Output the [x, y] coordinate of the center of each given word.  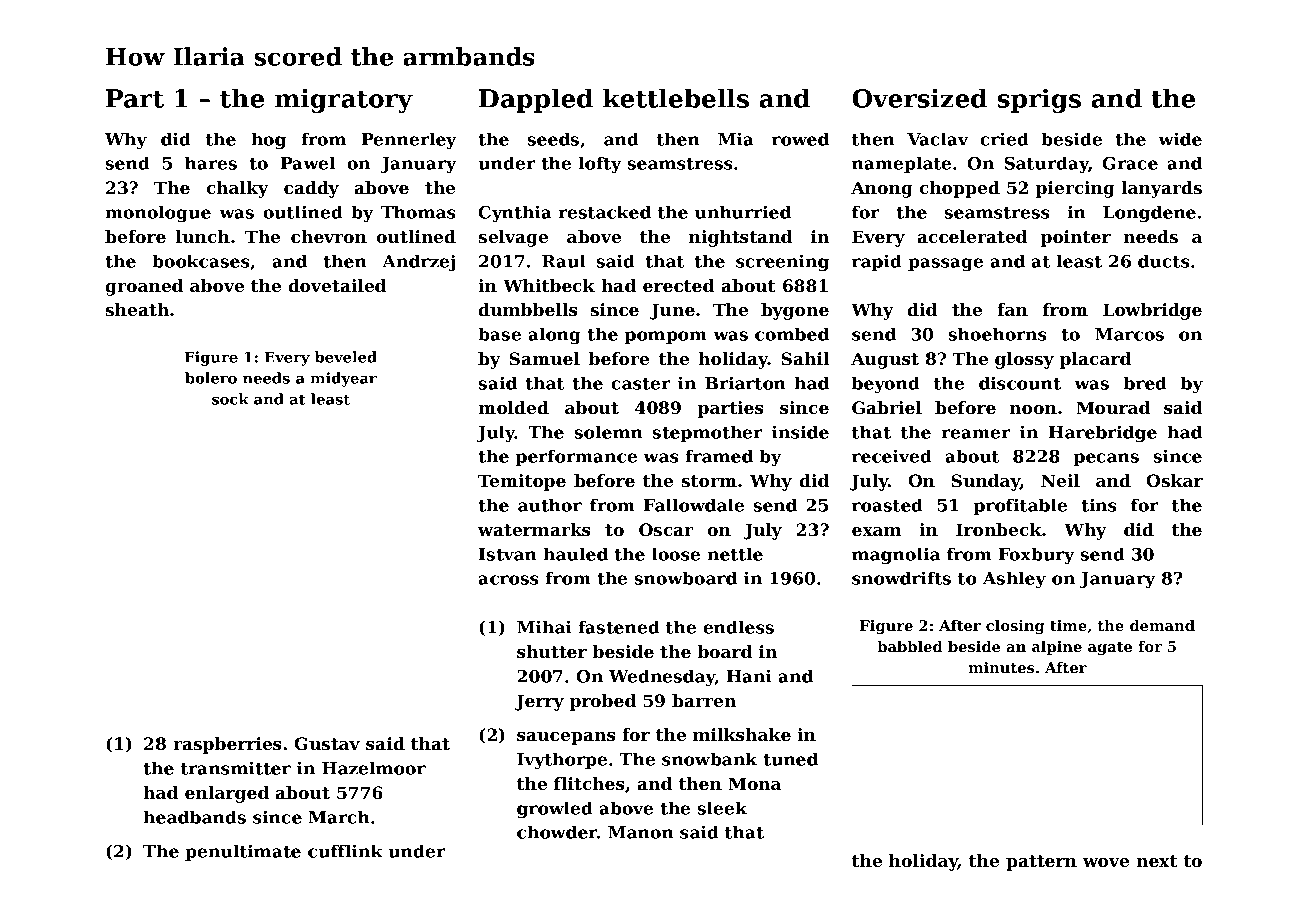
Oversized [919, 98]
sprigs [1039, 100]
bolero [211, 378]
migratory [344, 100]
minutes [1001, 667]
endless [738, 627]
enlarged [227, 794]
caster [640, 384]
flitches [589, 783]
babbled [910, 646]
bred [1145, 383]
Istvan [508, 554]
